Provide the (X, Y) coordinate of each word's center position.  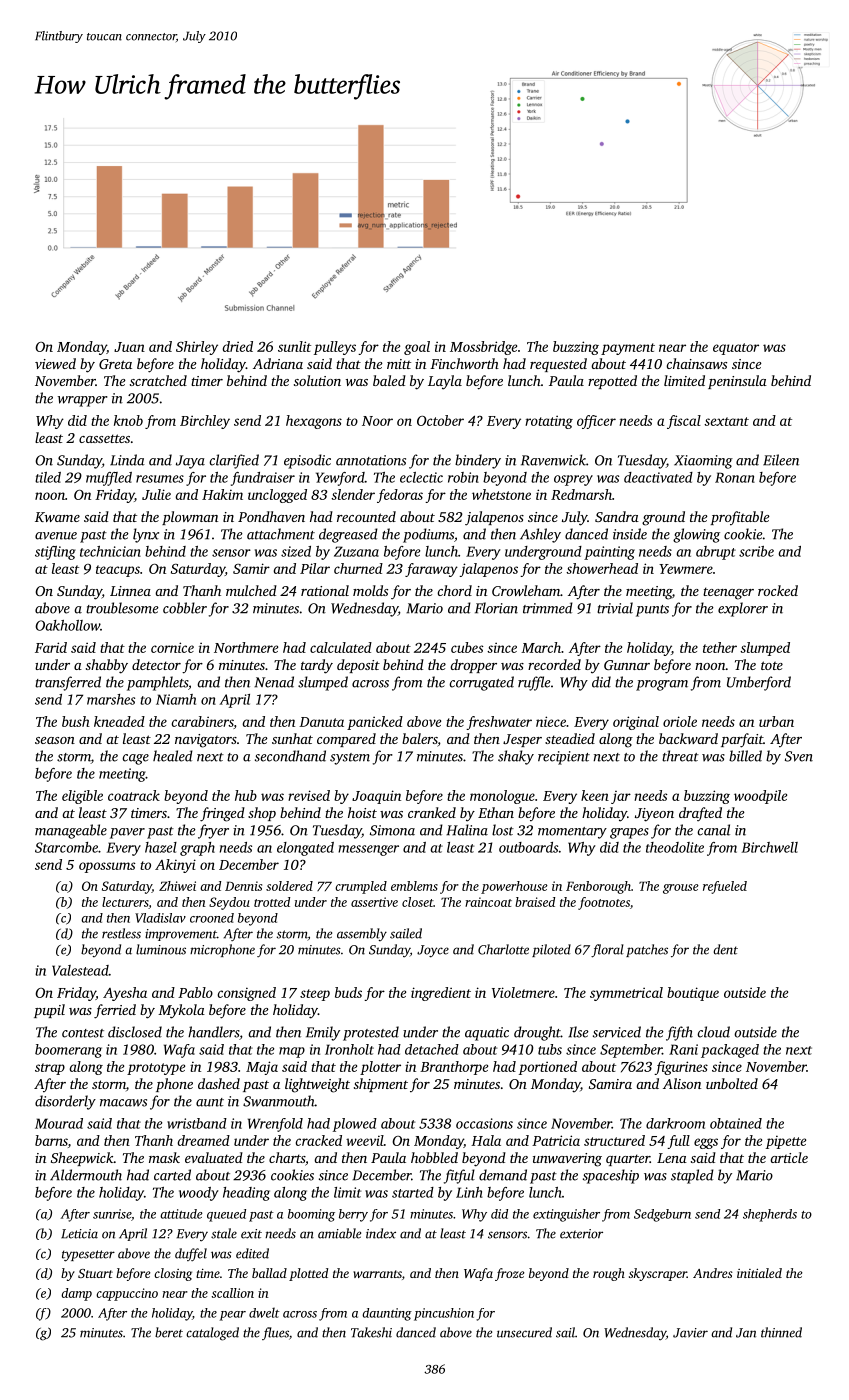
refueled (725, 887)
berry (353, 1215)
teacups (118, 571)
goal (417, 348)
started (413, 1192)
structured (614, 1140)
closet (417, 902)
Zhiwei (177, 886)
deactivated (658, 477)
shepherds (770, 1215)
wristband (197, 1123)
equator (736, 349)
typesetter (88, 1256)
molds (370, 590)
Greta (115, 364)
